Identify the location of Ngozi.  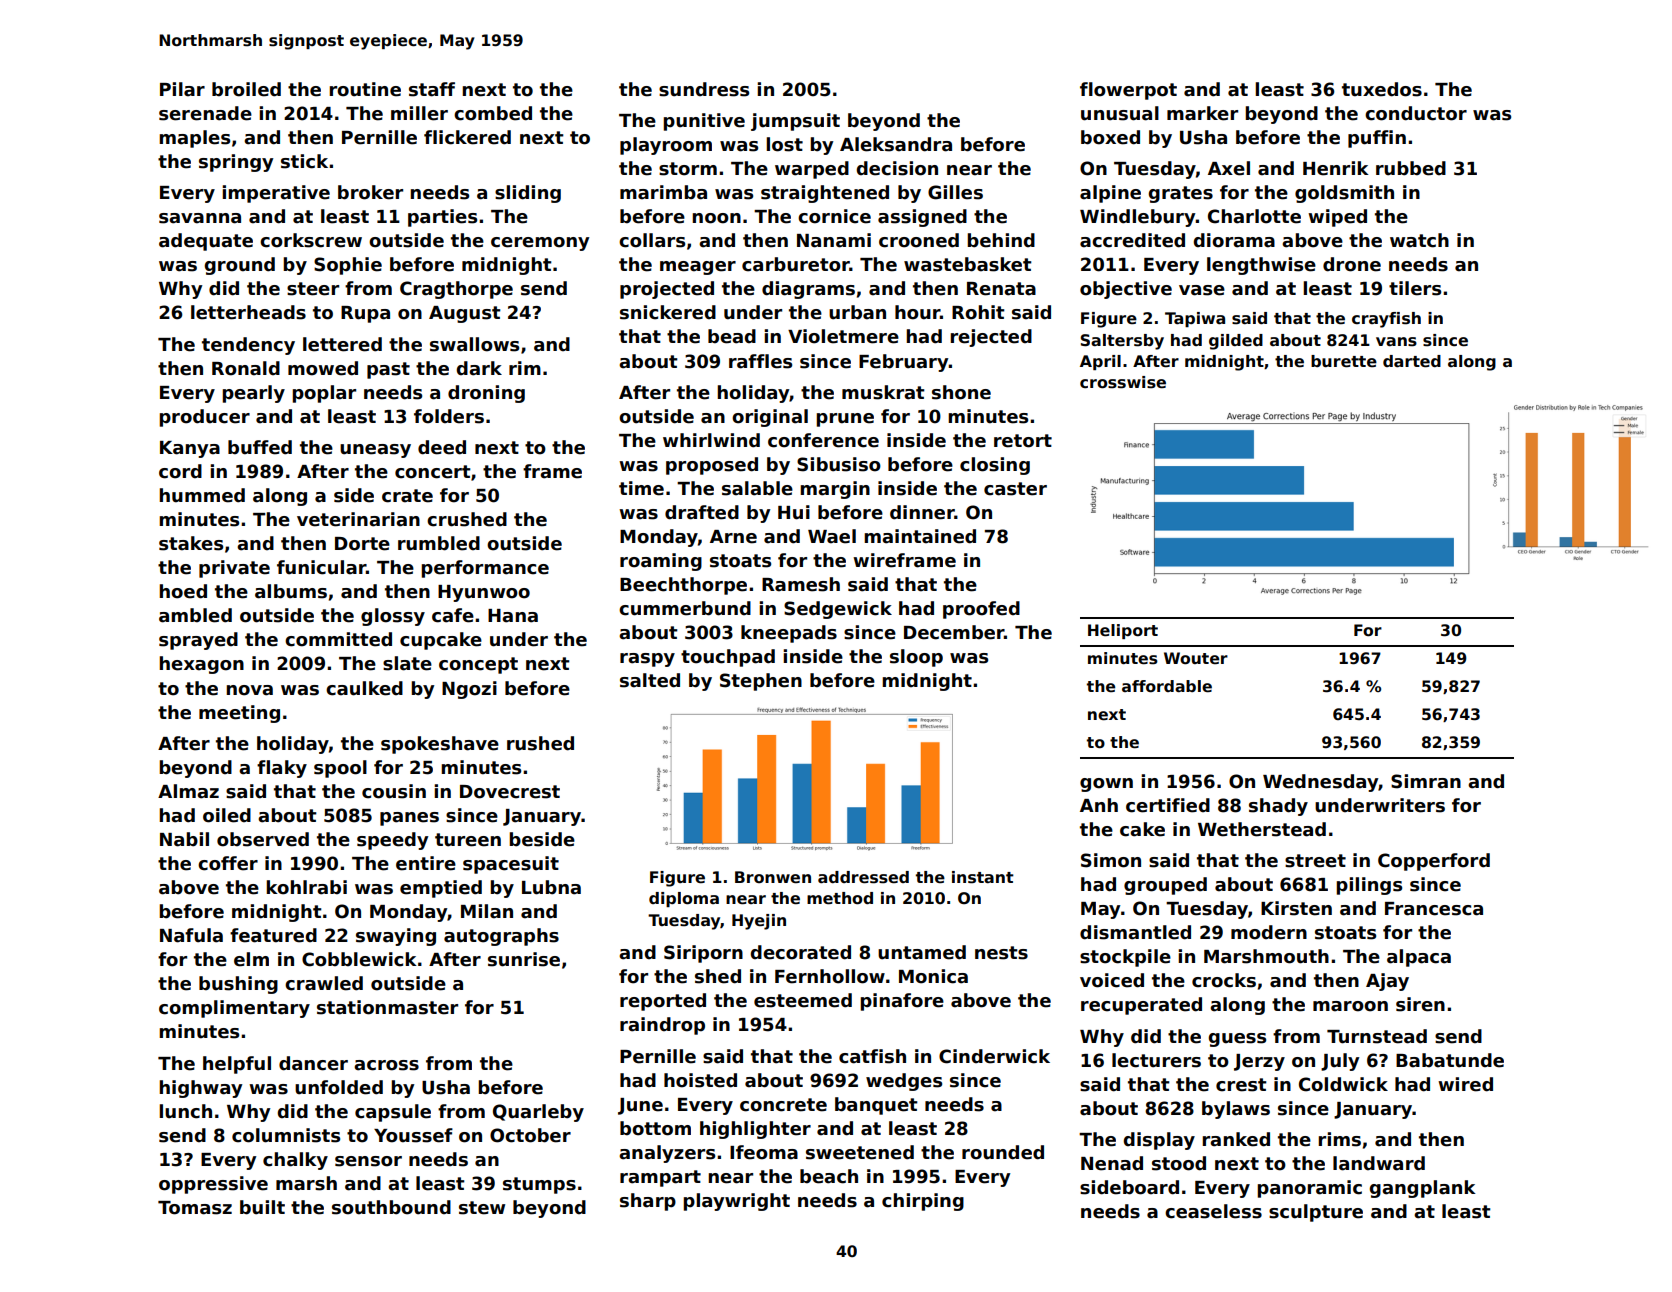
(469, 690).
